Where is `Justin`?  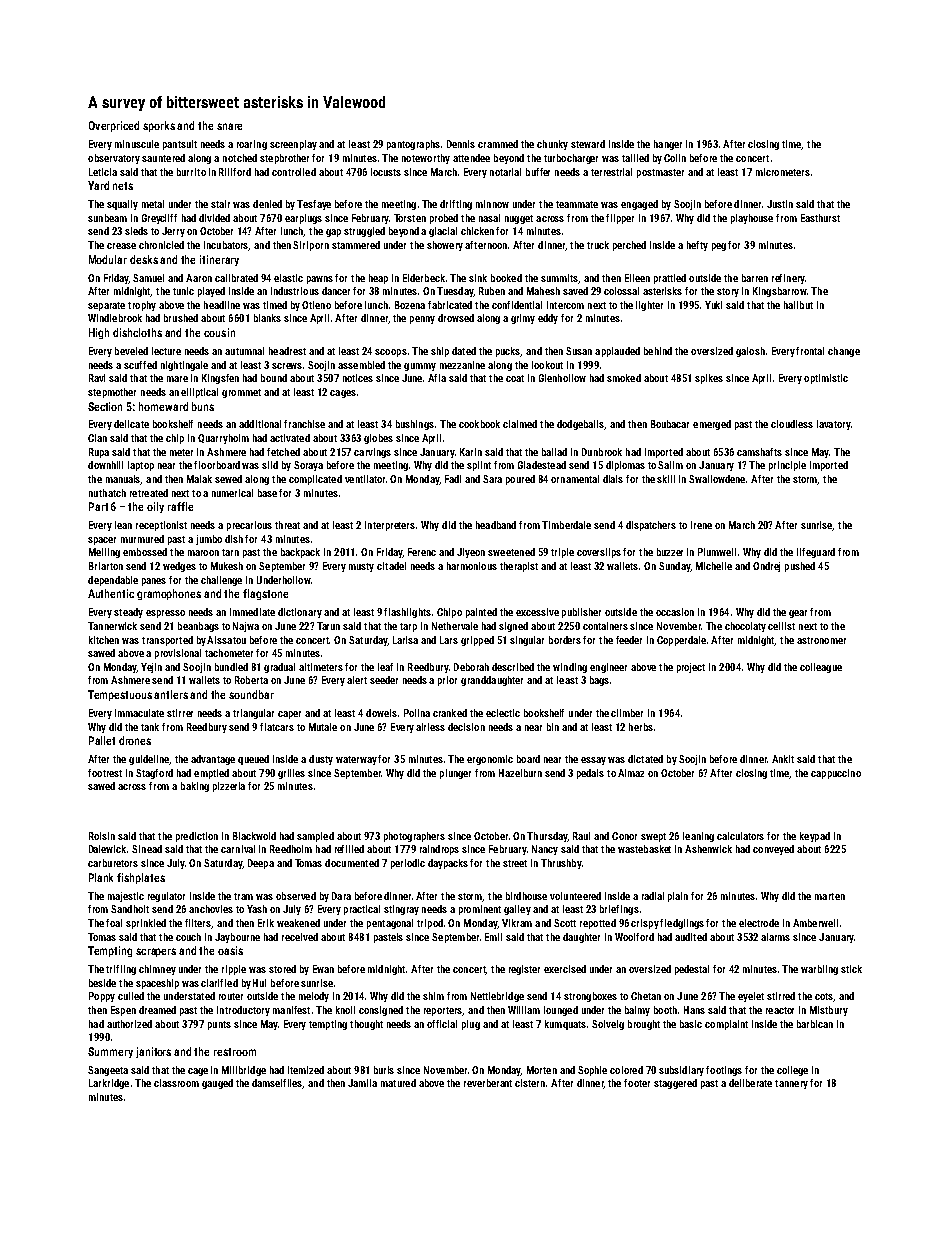
Justin is located at coordinates (780, 204).
